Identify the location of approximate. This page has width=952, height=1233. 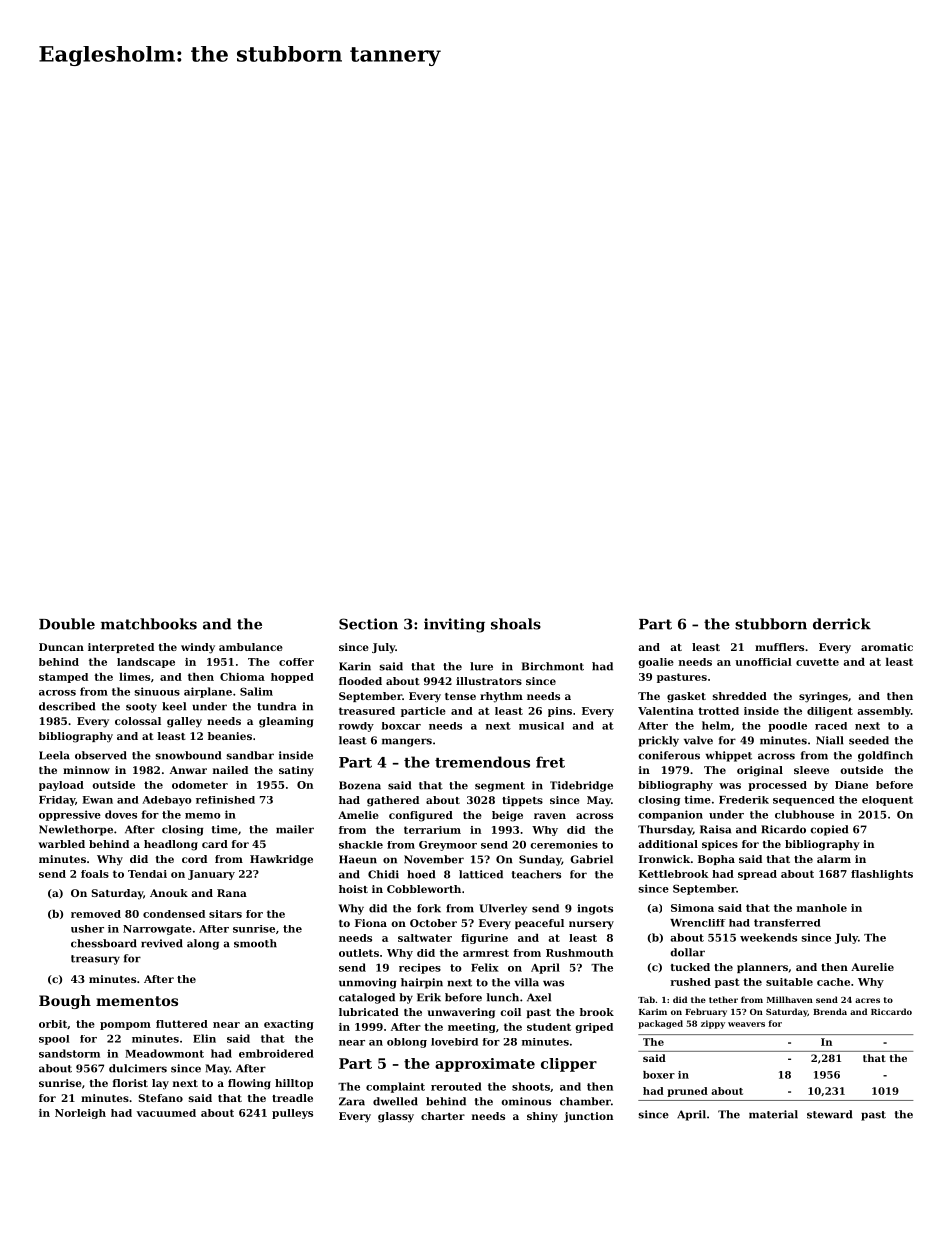
(485, 1065).
